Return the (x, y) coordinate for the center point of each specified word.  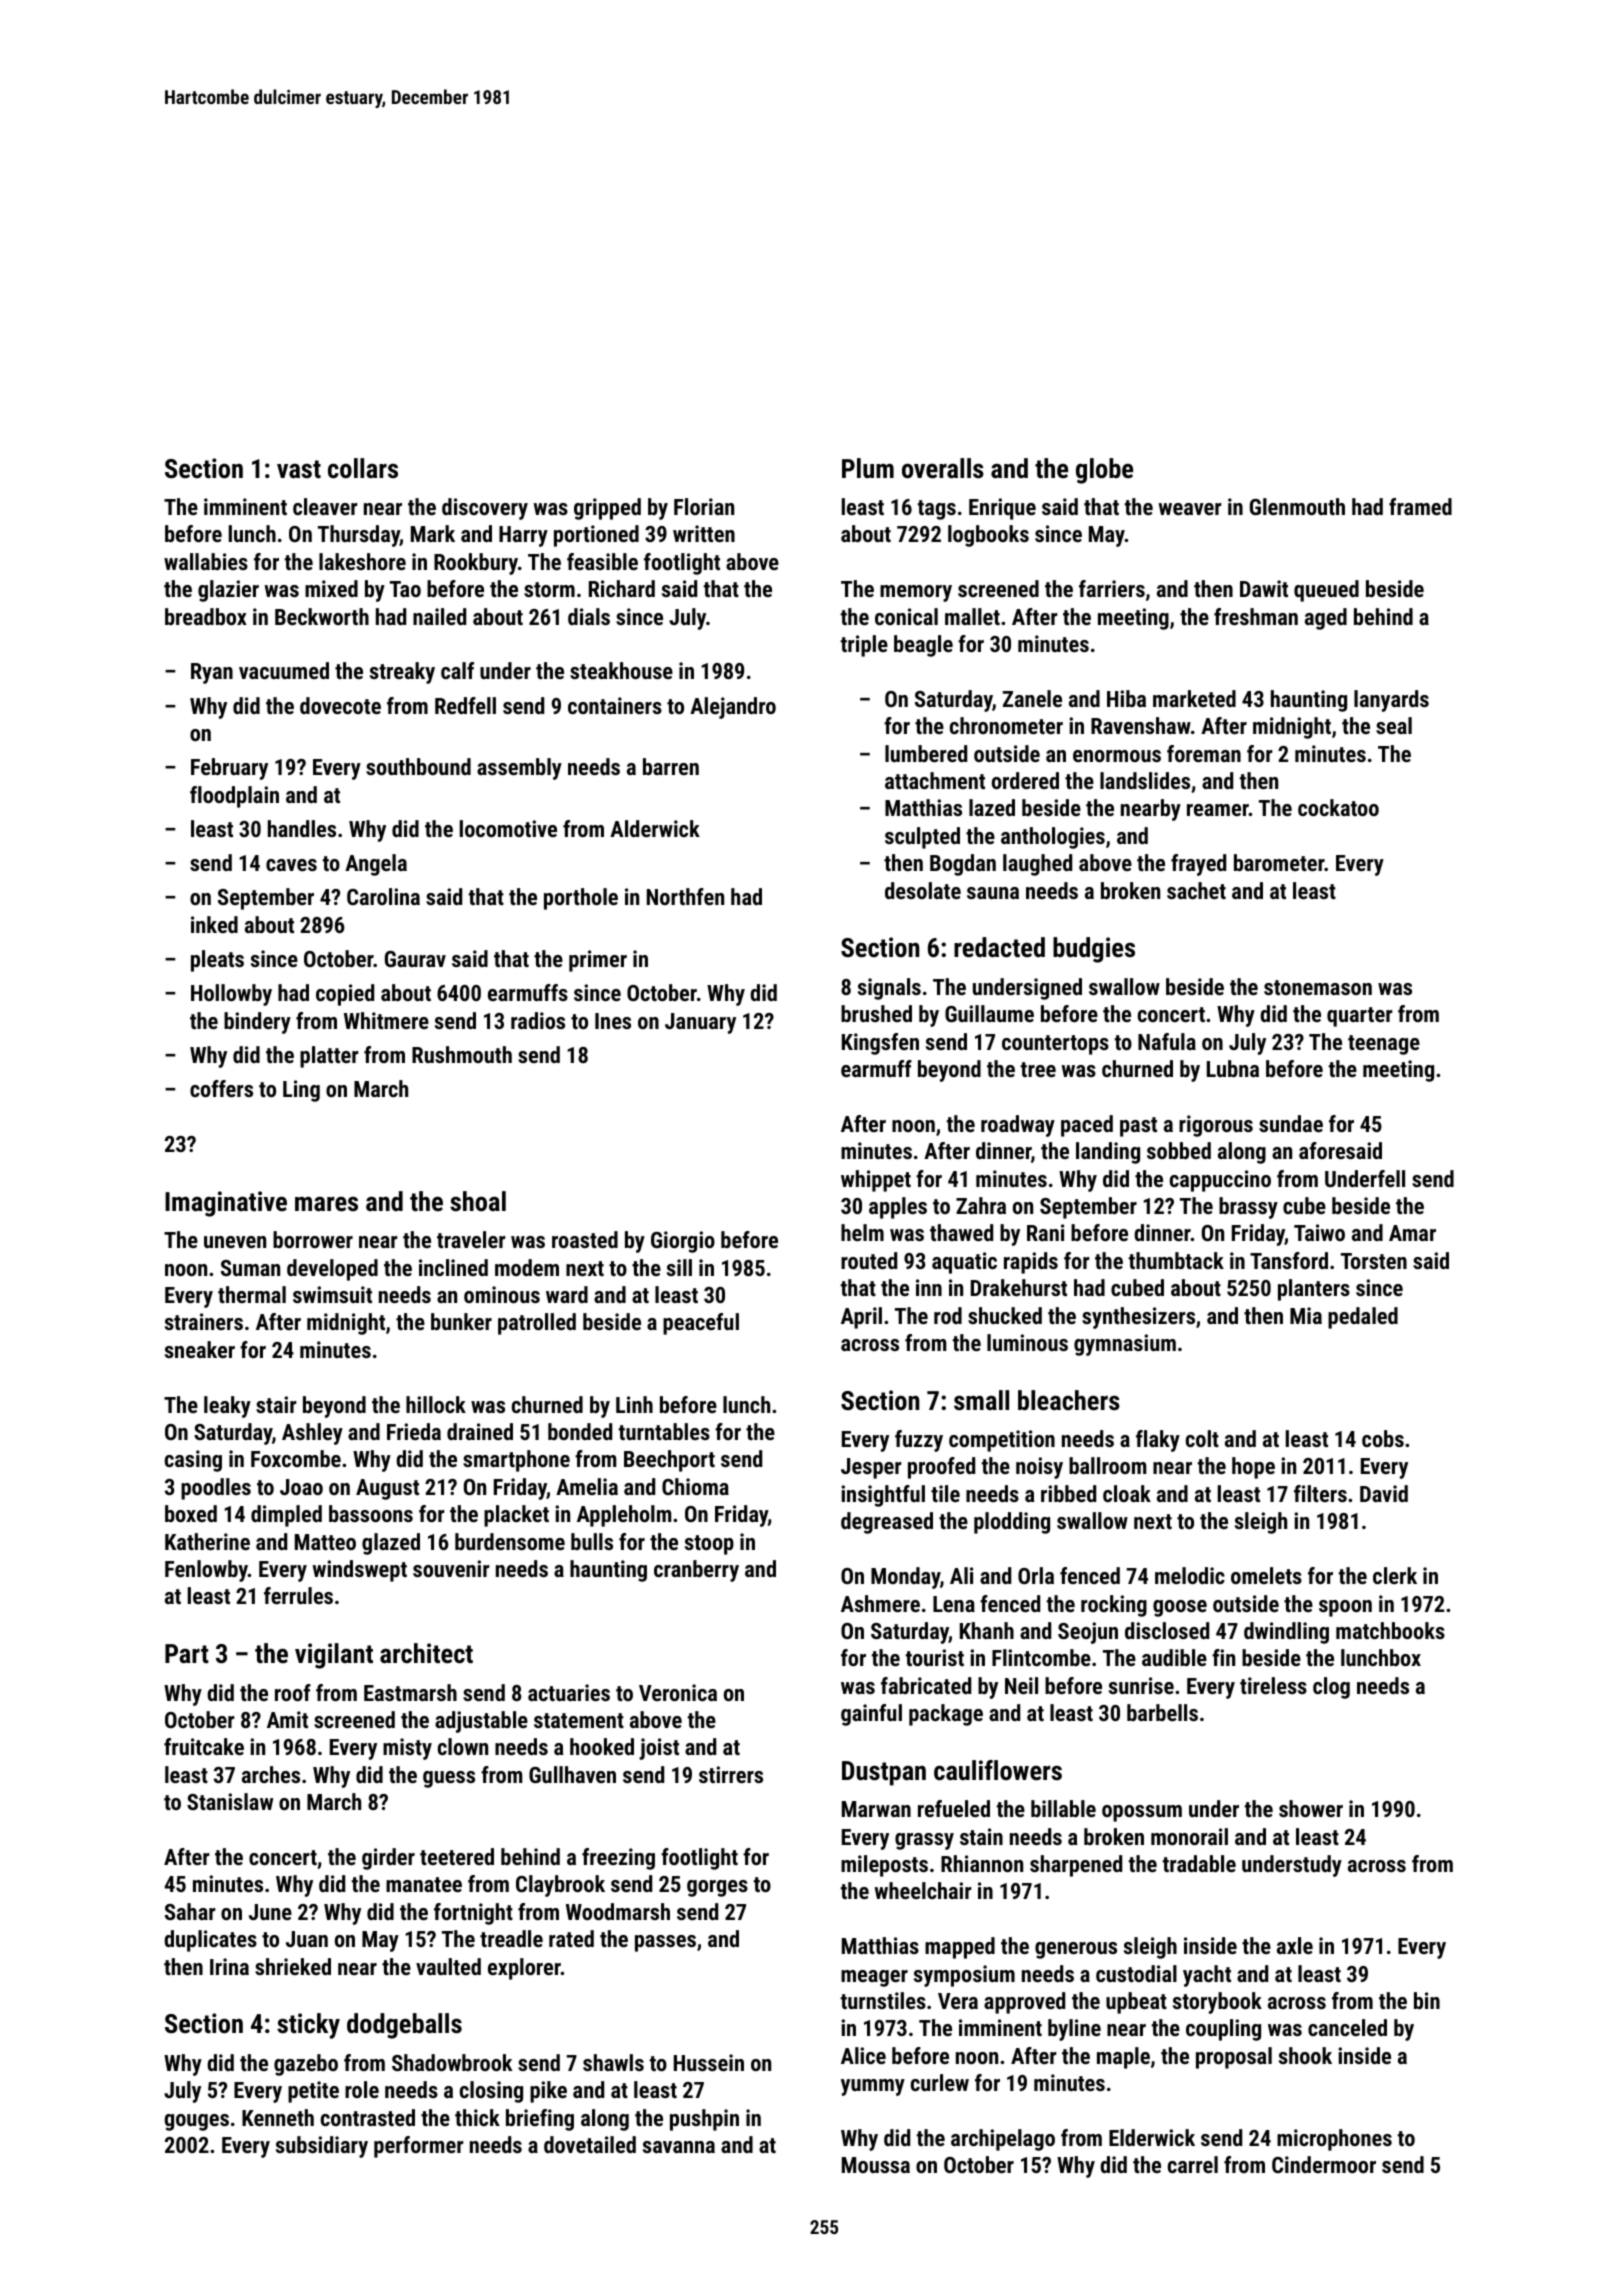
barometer (1279, 862)
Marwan (876, 1809)
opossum (1142, 1813)
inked (214, 924)
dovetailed (590, 2144)
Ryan (212, 673)
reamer (1218, 810)
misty (407, 1749)
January (700, 1023)
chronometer (1006, 725)
